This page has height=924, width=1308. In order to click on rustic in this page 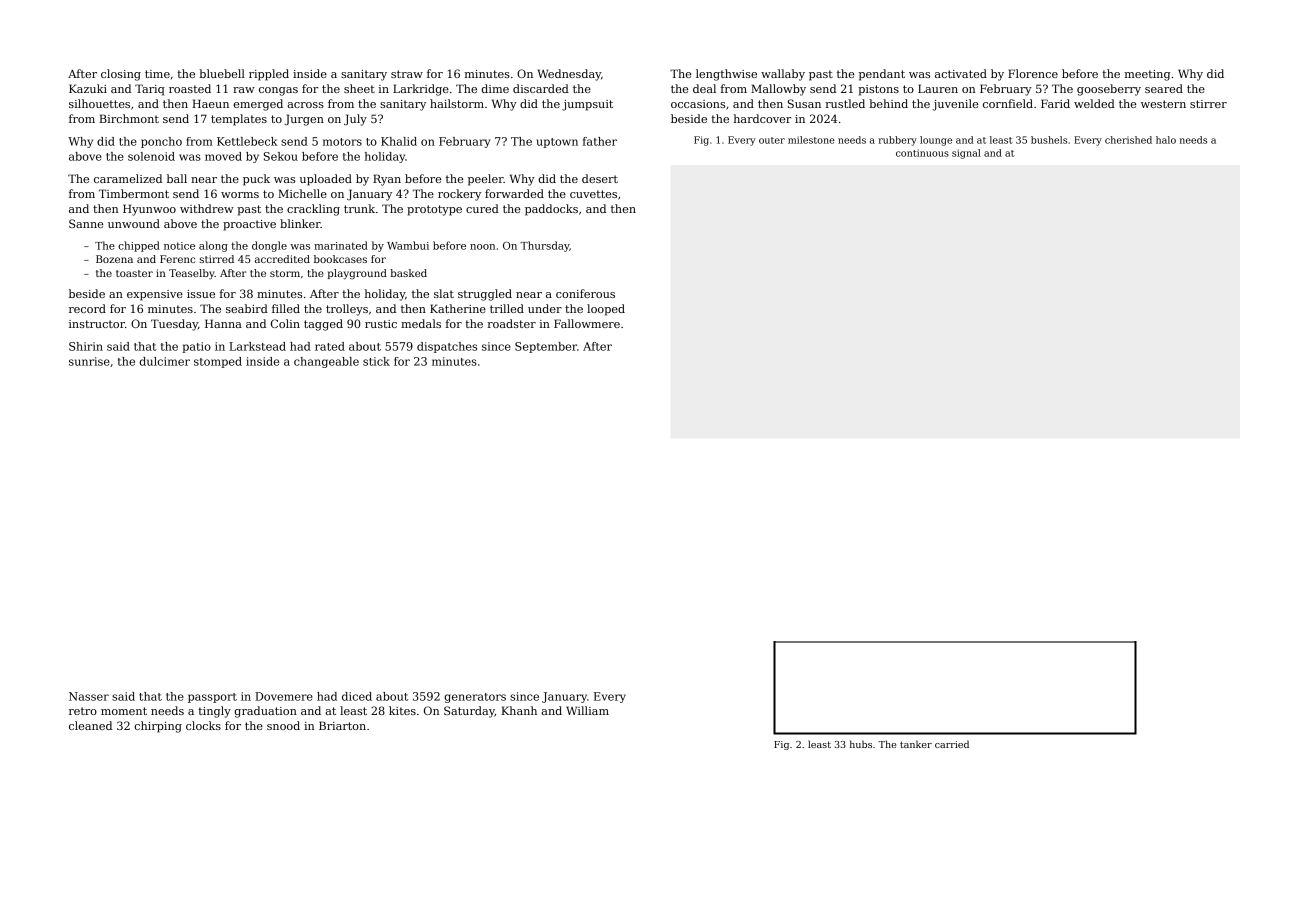, I will do `click(381, 324)`.
